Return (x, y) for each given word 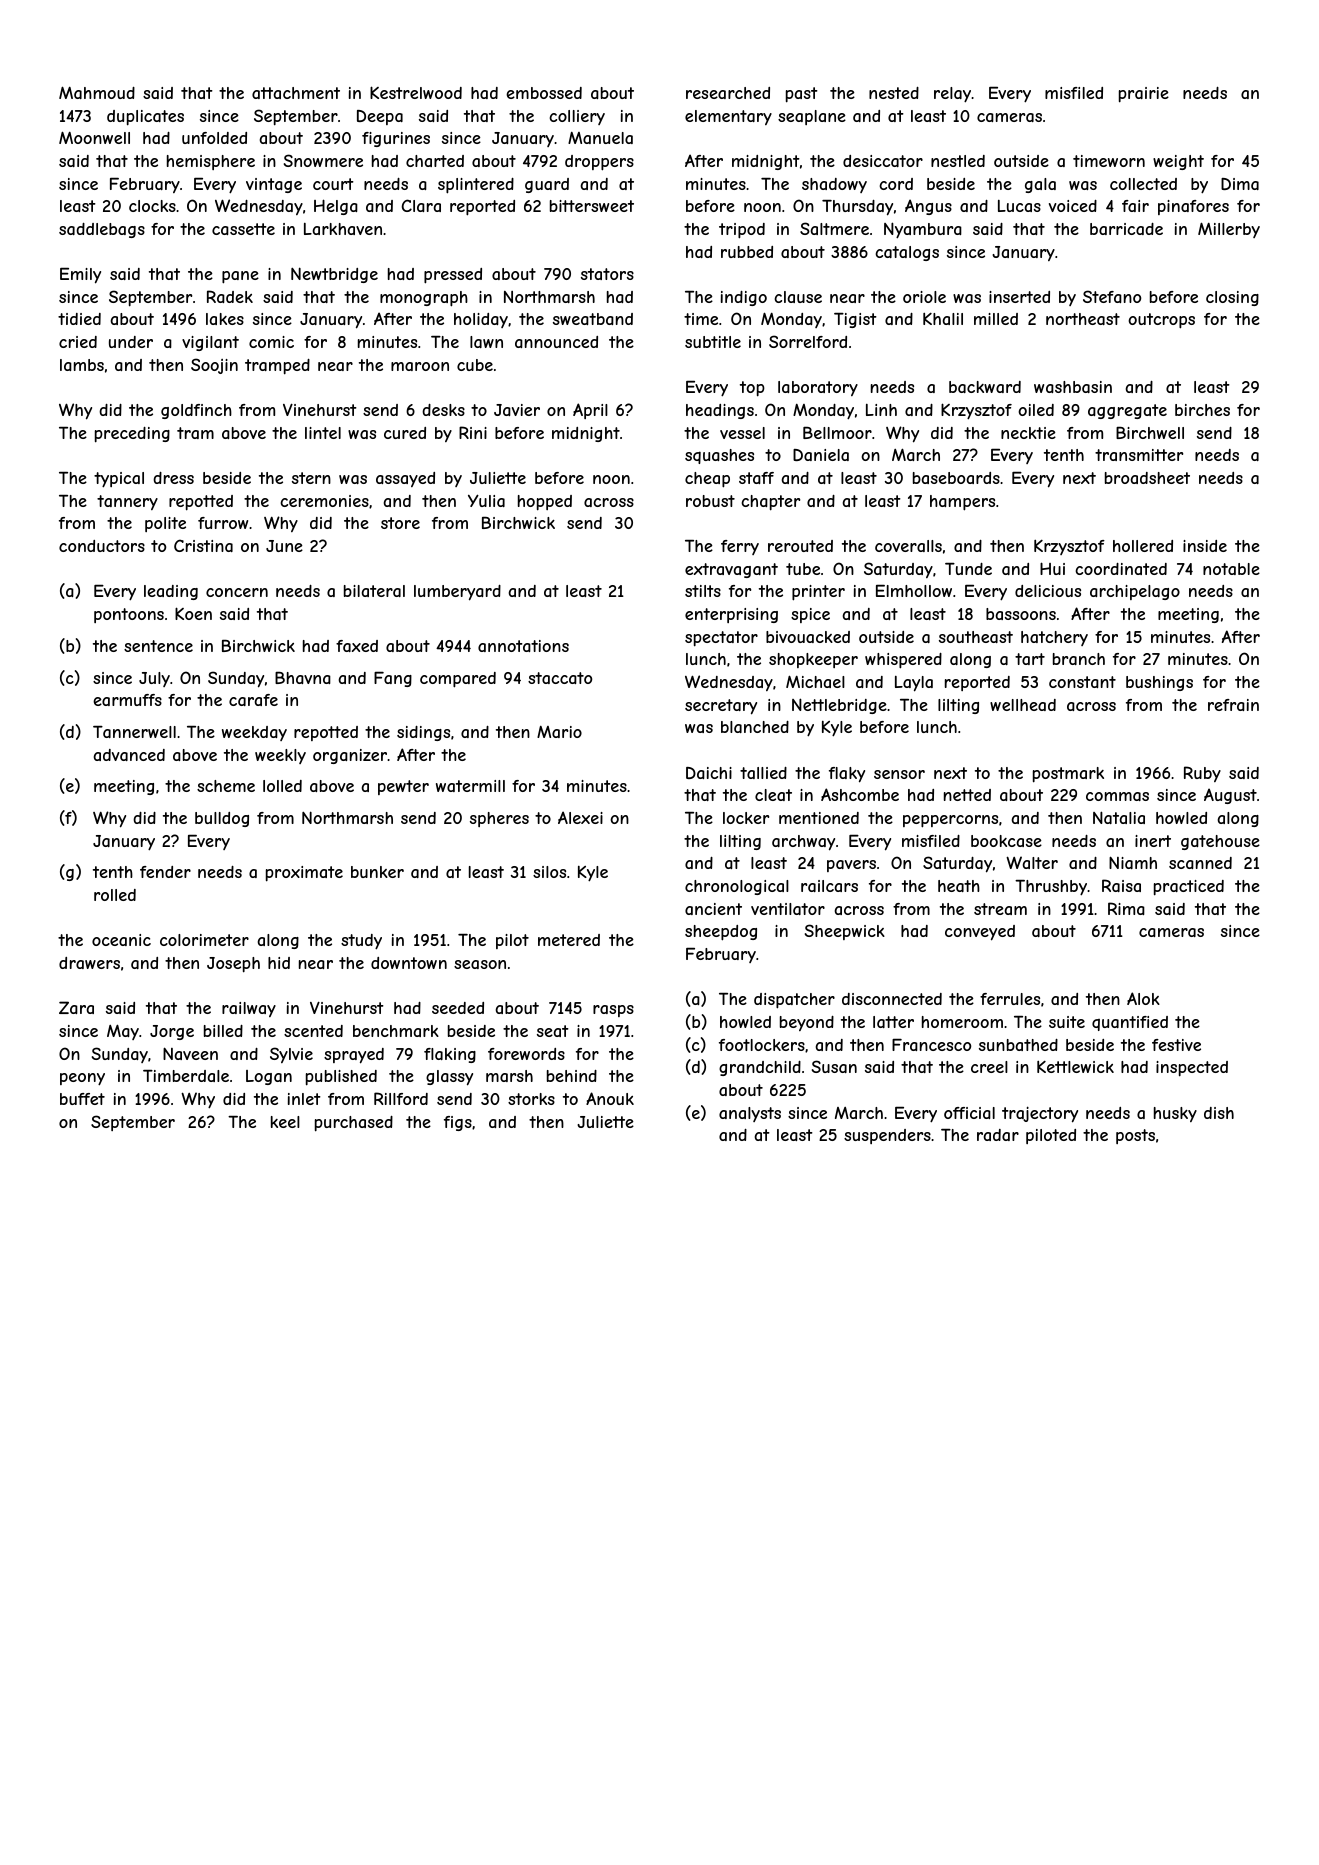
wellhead (1023, 705)
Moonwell (94, 137)
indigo (744, 298)
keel (285, 1122)
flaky (847, 775)
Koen (193, 613)
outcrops (1161, 321)
